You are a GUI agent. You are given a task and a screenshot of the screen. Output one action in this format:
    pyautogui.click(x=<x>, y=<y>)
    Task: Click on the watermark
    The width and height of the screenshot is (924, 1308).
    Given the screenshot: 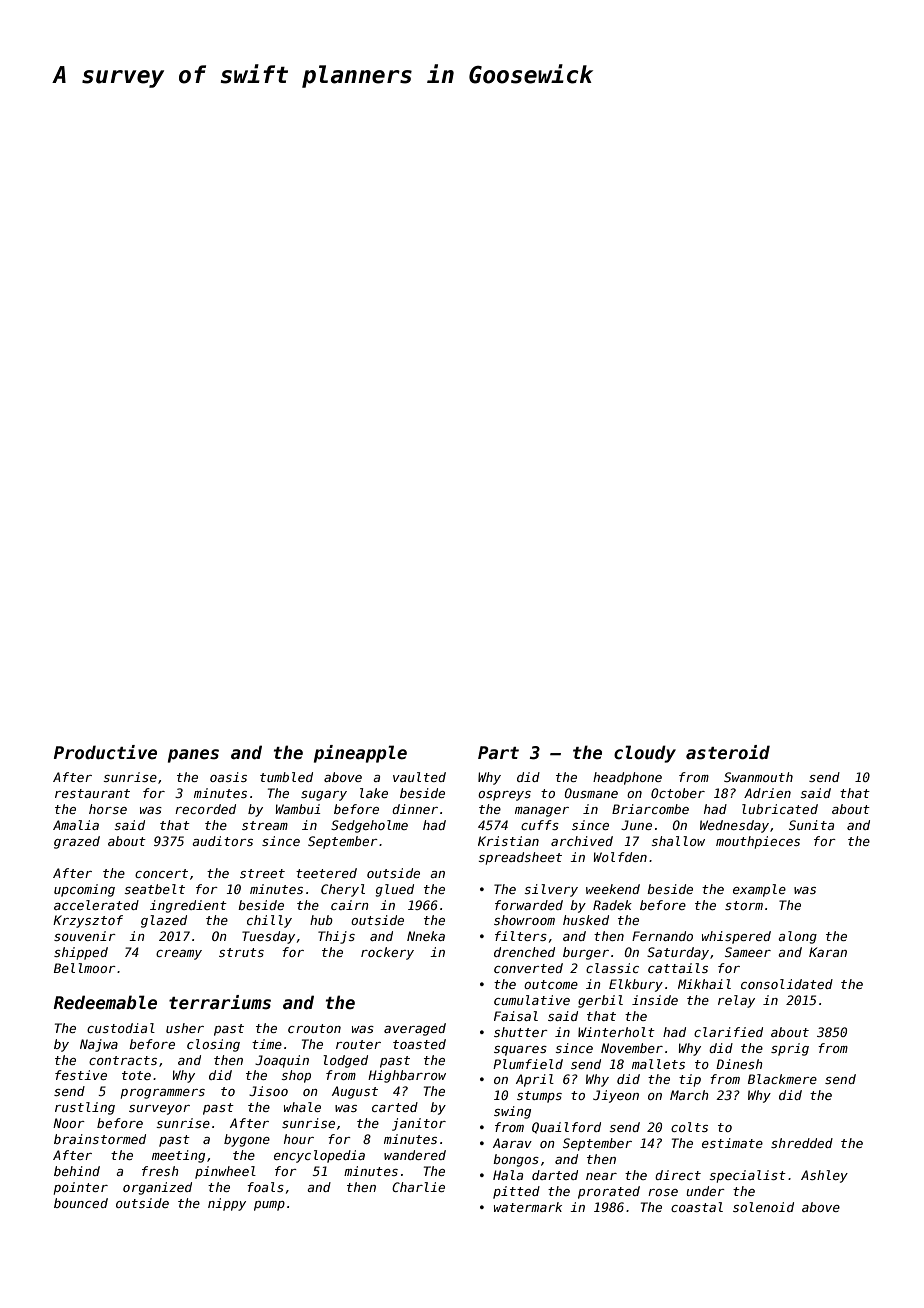 What is the action you would take?
    pyautogui.click(x=528, y=1207)
